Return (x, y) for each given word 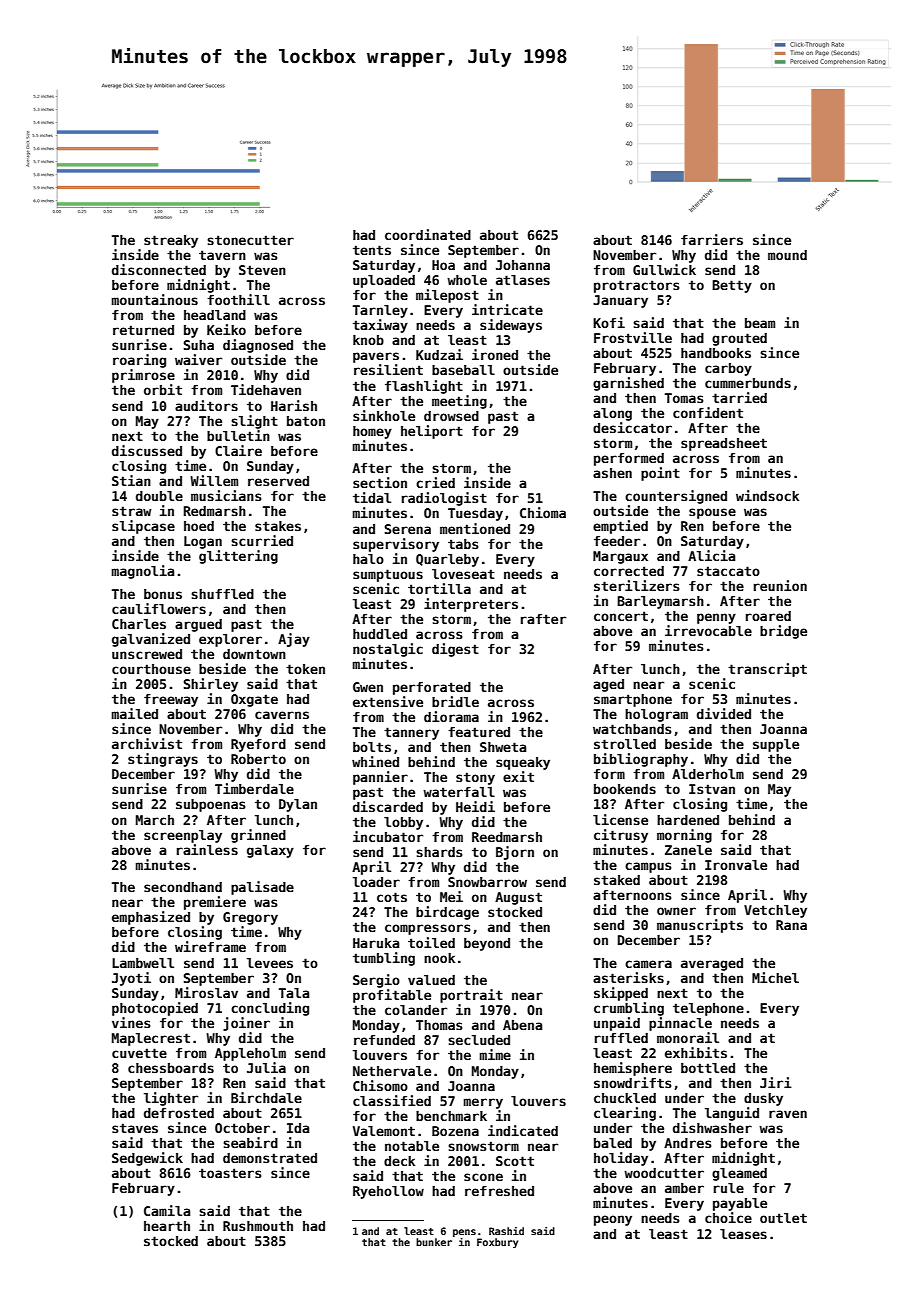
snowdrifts (633, 1082)
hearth (167, 1226)
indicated (523, 1130)
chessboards (171, 1068)
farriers (712, 239)
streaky (171, 241)
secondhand (183, 887)
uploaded (384, 281)
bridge (783, 632)
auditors (206, 405)
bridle (455, 701)
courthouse (151, 669)
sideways (511, 326)
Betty (732, 286)
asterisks (628, 977)
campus (648, 867)
